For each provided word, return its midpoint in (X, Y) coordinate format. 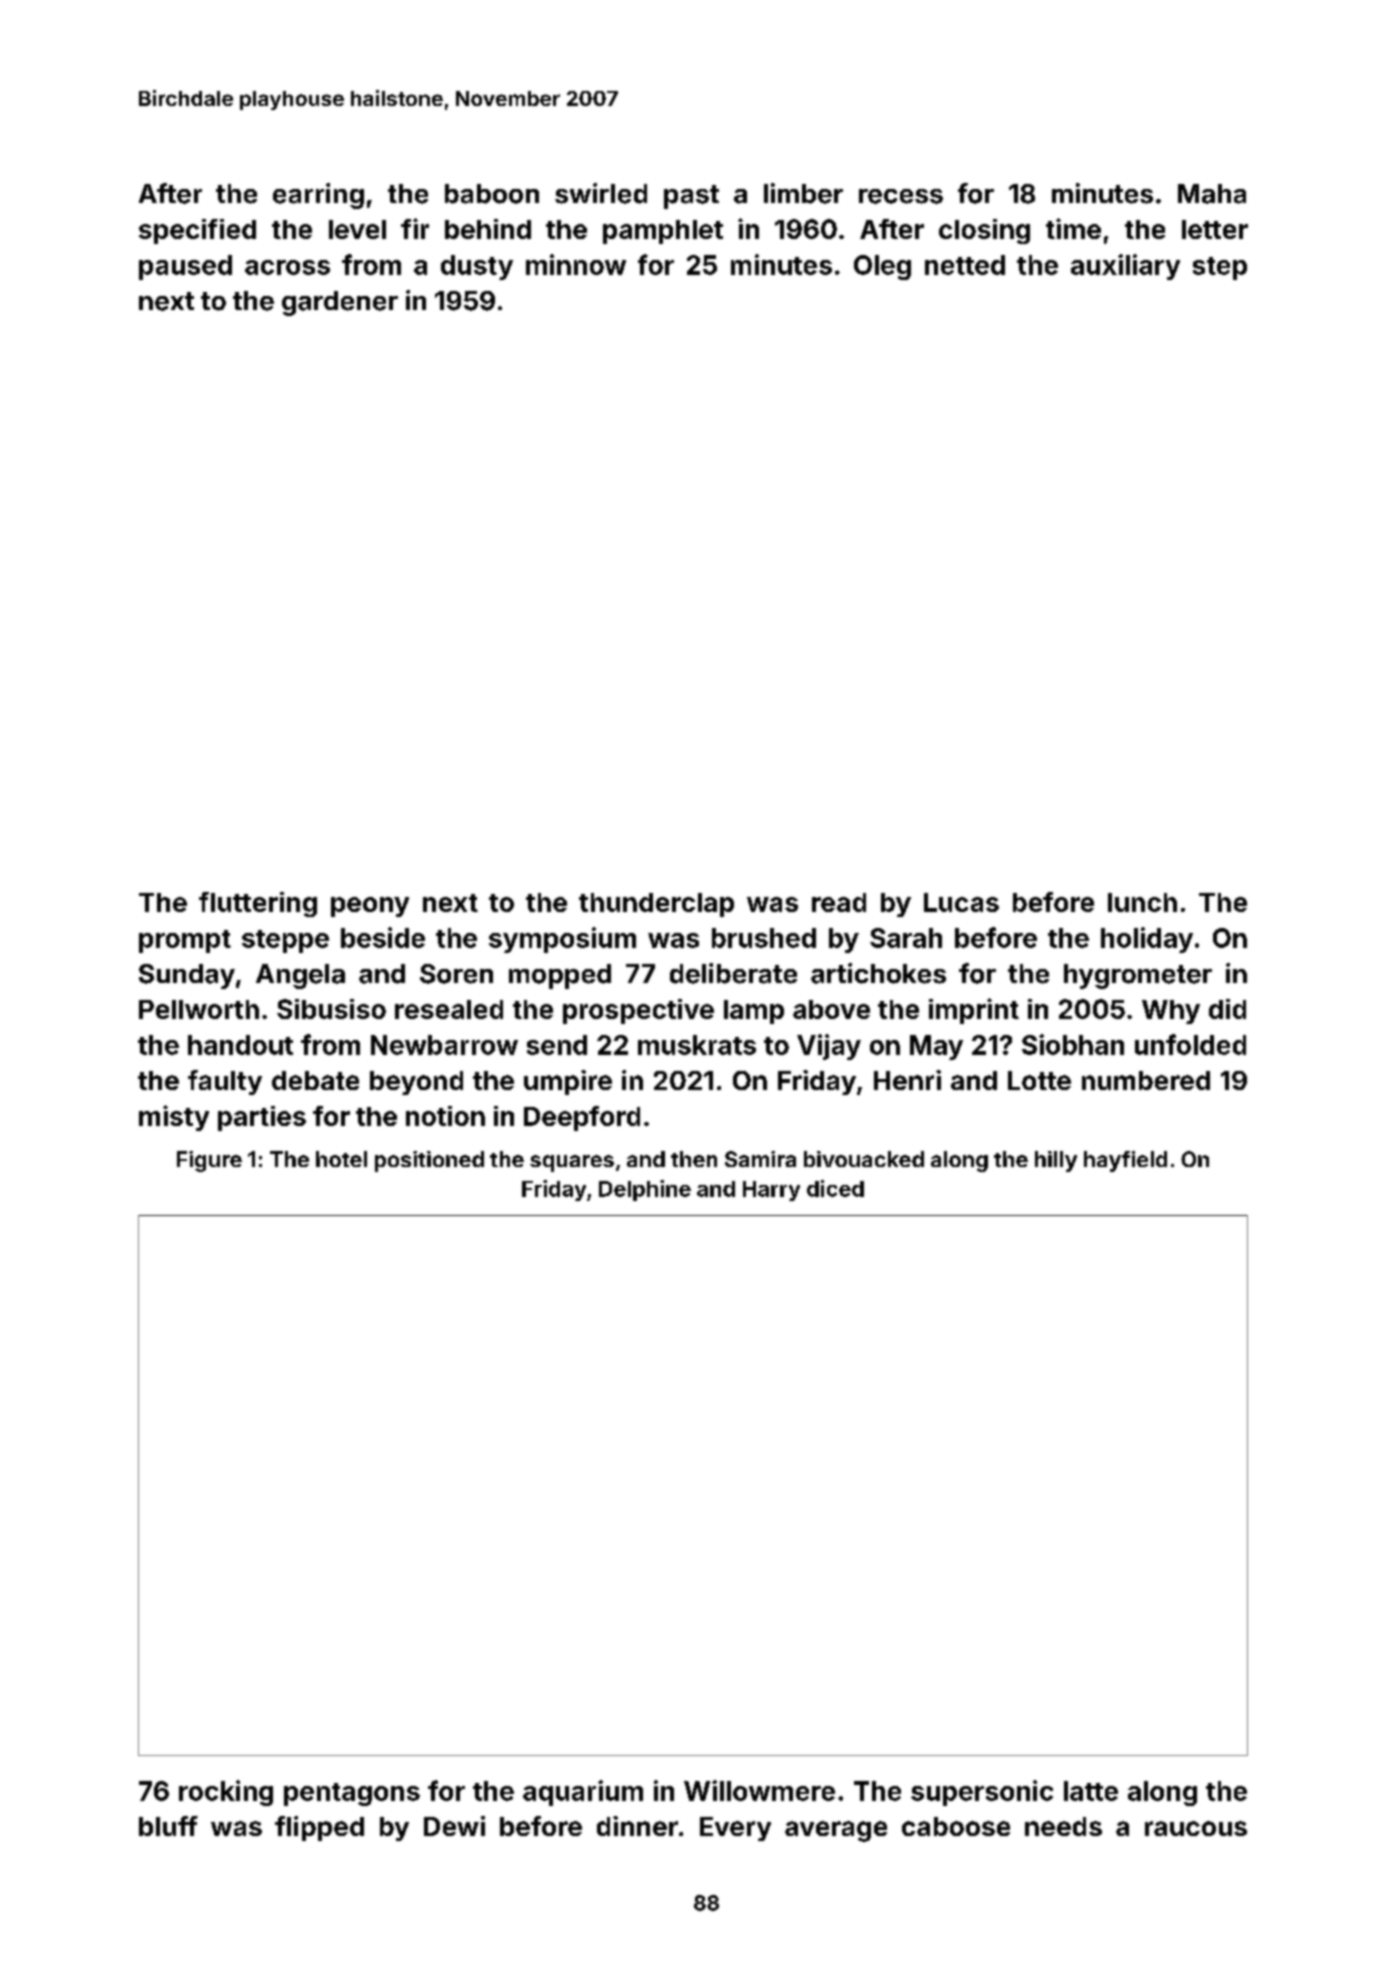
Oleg (882, 267)
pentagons (352, 1794)
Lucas (961, 902)
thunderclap (656, 905)
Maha (1212, 194)
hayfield (1125, 1161)
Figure (209, 1161)
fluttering (258, 904)
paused (185, 267)
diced (835, 1188)
